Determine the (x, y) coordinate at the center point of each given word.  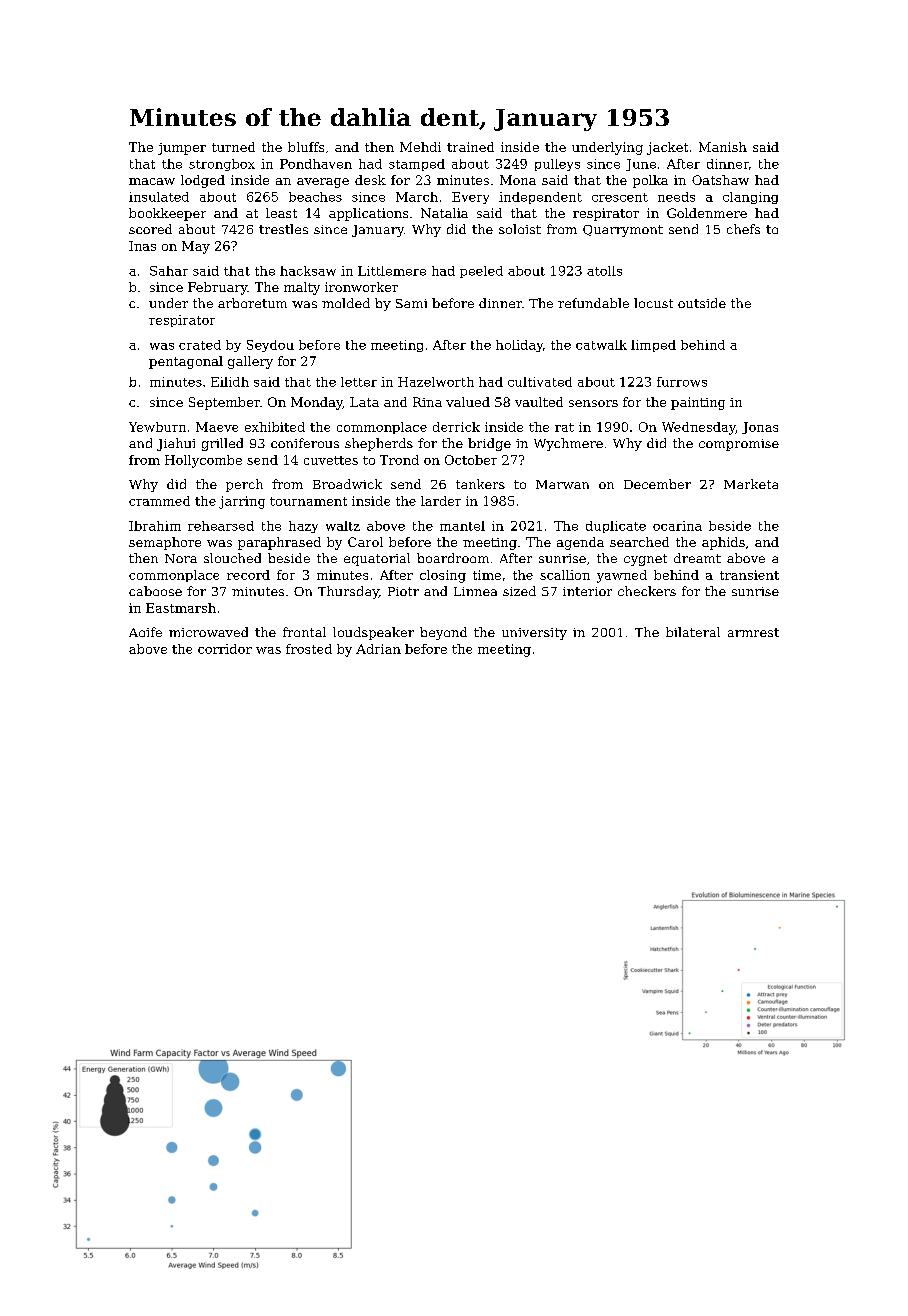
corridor (225, 649)
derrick (456, 427)
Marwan (562, 484)
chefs (743, 229)
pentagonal (186, 362)
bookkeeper (167, 214)
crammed (159, 501)
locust (653, 303)
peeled (481, 272)
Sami (411, 303)
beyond (443, 633)
